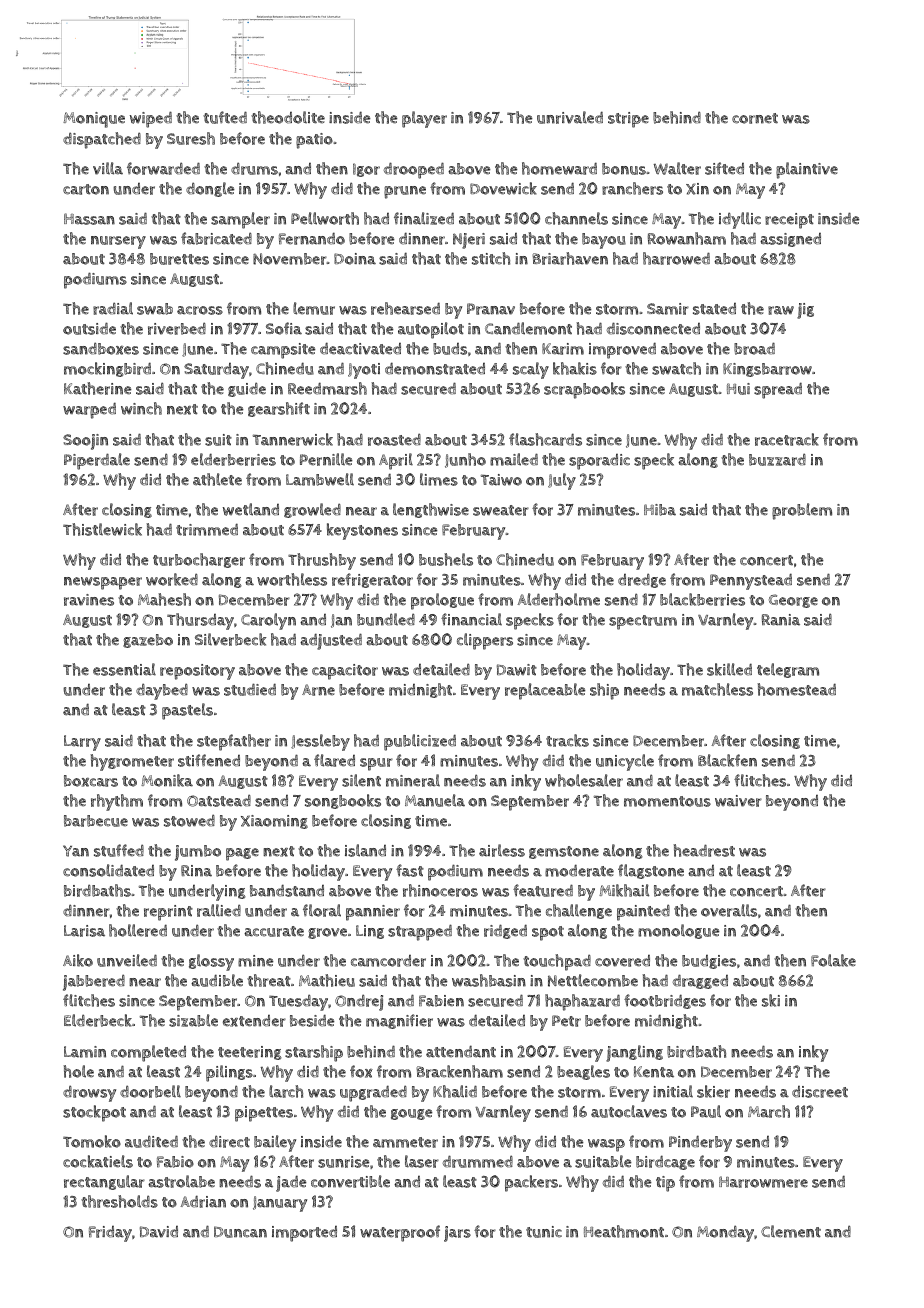 This image has height=1308, width=924. I want to click on ravines, so click(89, 600).
